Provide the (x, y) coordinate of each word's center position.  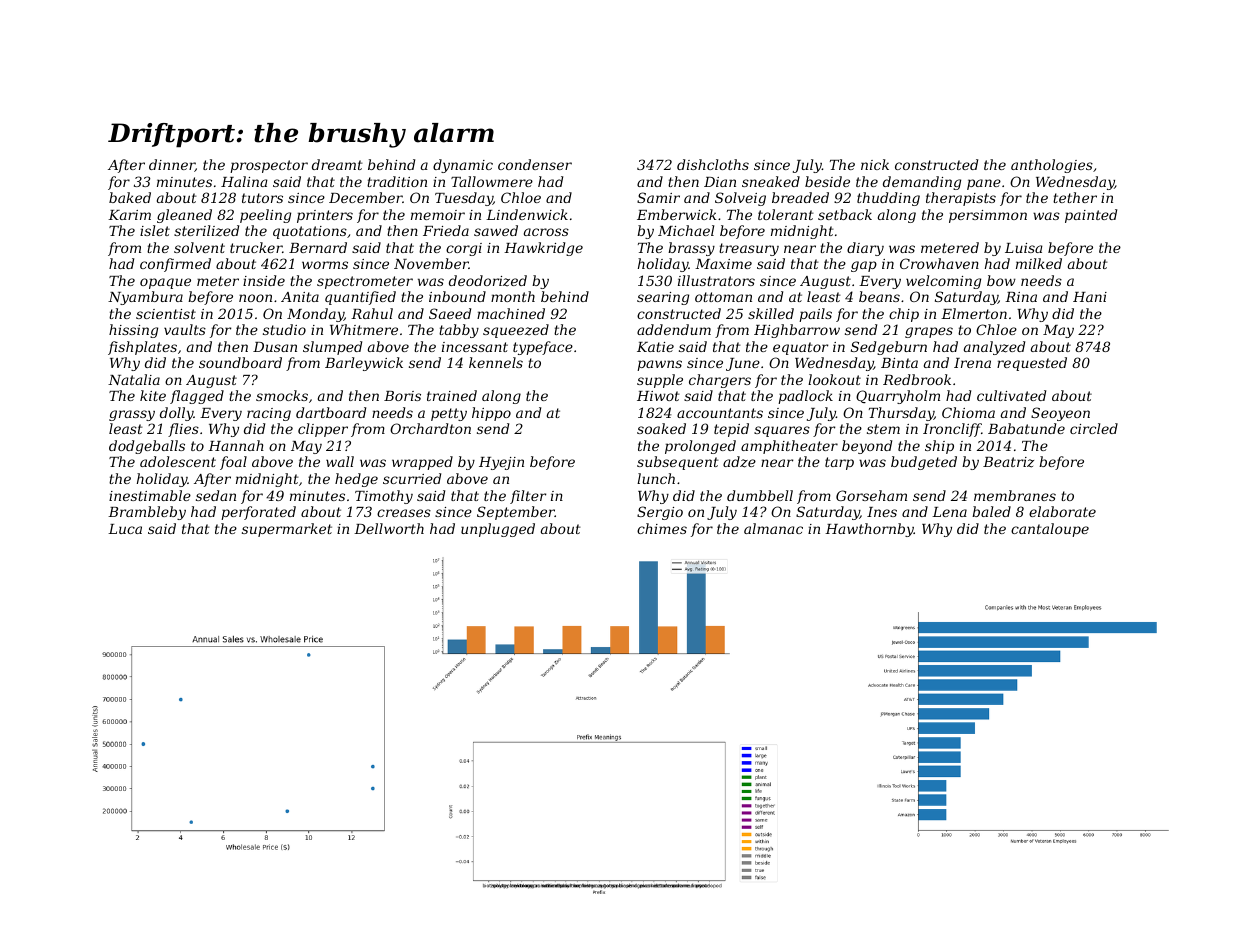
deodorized (488, 280)
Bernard (318, 247)
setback (845, 214)
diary (865, 249)
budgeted (924, 463)
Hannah (236, 445)
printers (325, 216)
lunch (656, 478)
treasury (749, 249)
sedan (216, 495)
